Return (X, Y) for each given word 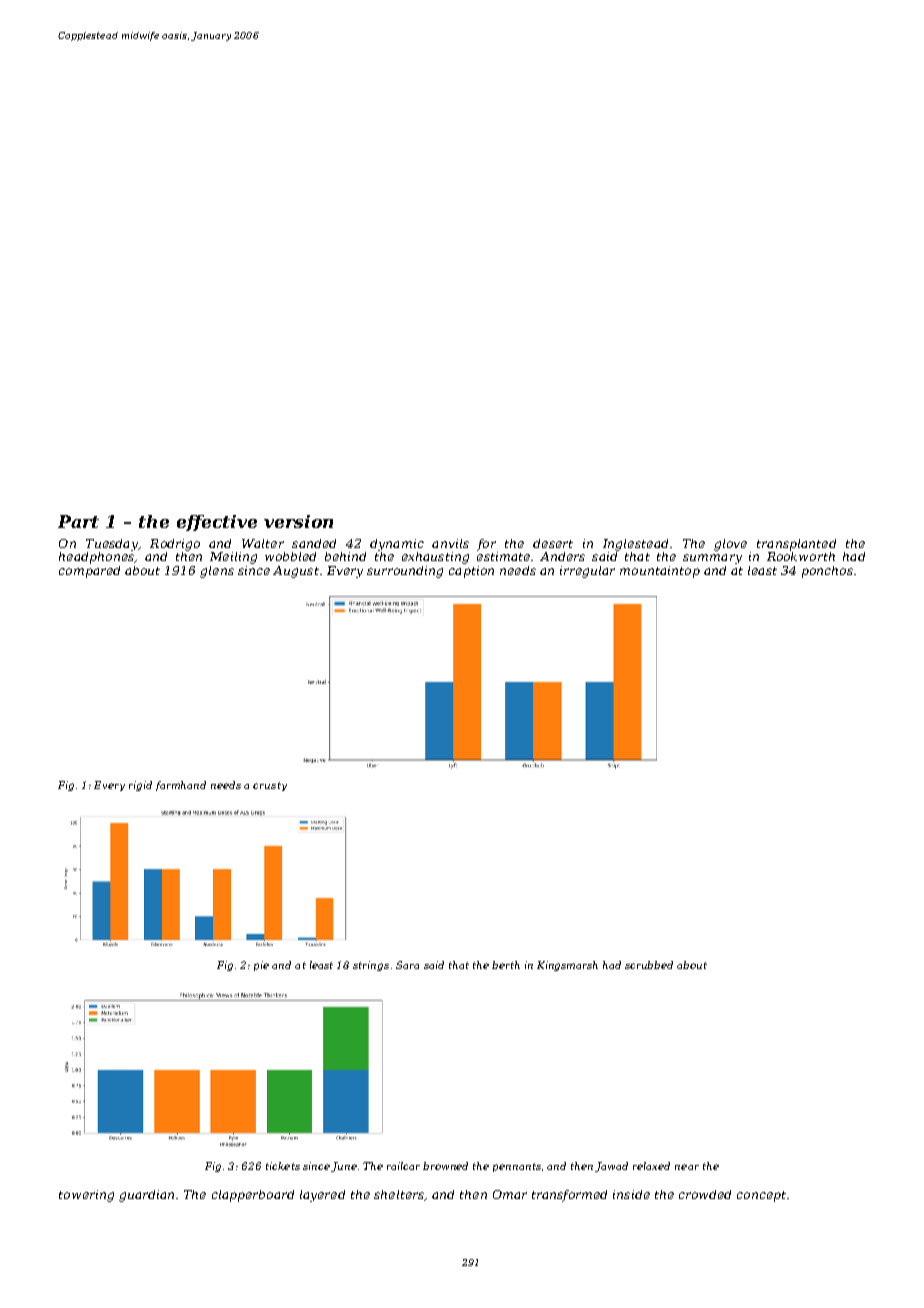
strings (371, 966)
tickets (283, 1166)
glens (217, 572)
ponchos (827, 572)
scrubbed (649, 965)
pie (261, 966)
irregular (587, 572)
